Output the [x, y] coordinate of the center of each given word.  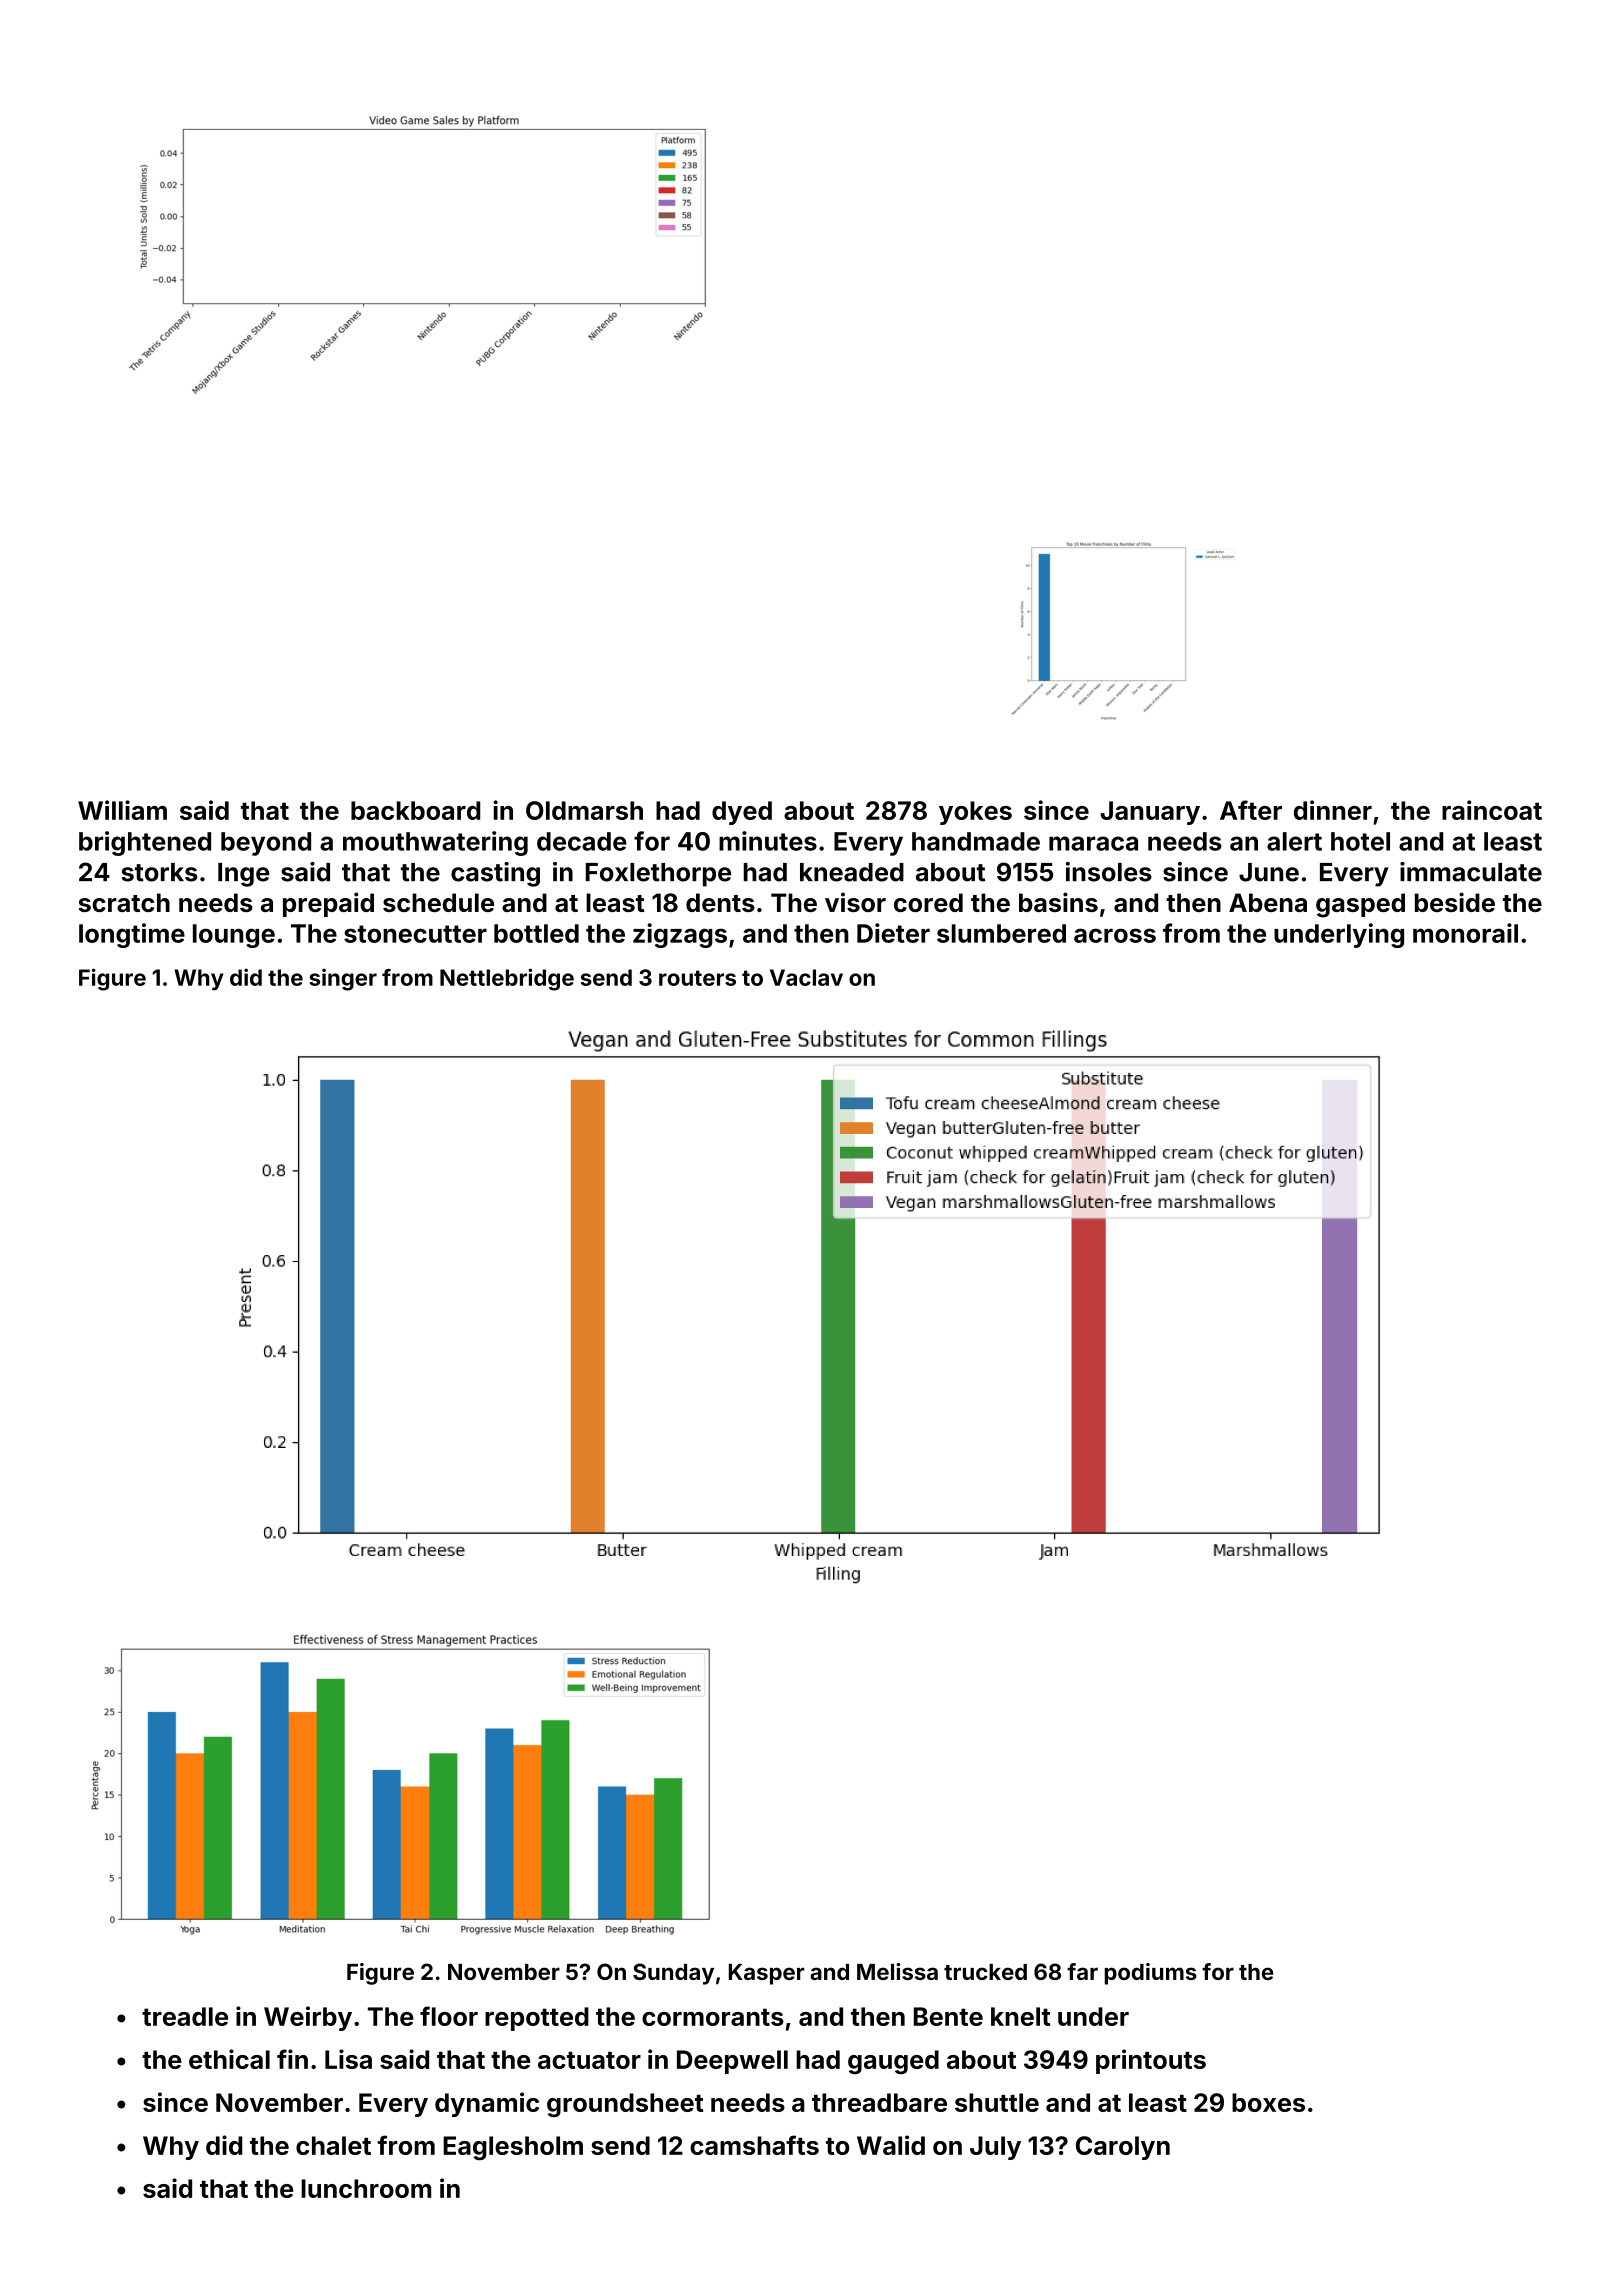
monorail [1465, 933]
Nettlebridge [507, 979]
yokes [975, 813]
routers [697, 978]
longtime [132, 935]
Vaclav [806, 977]
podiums [1151, 1974]
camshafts [754, 2145]
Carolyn [1123, 2148]
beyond [266, 844]
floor [449, 2016]
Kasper [766, 1974]
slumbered [1001, 933]
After [1251, 810]
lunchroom [366, 2188]
